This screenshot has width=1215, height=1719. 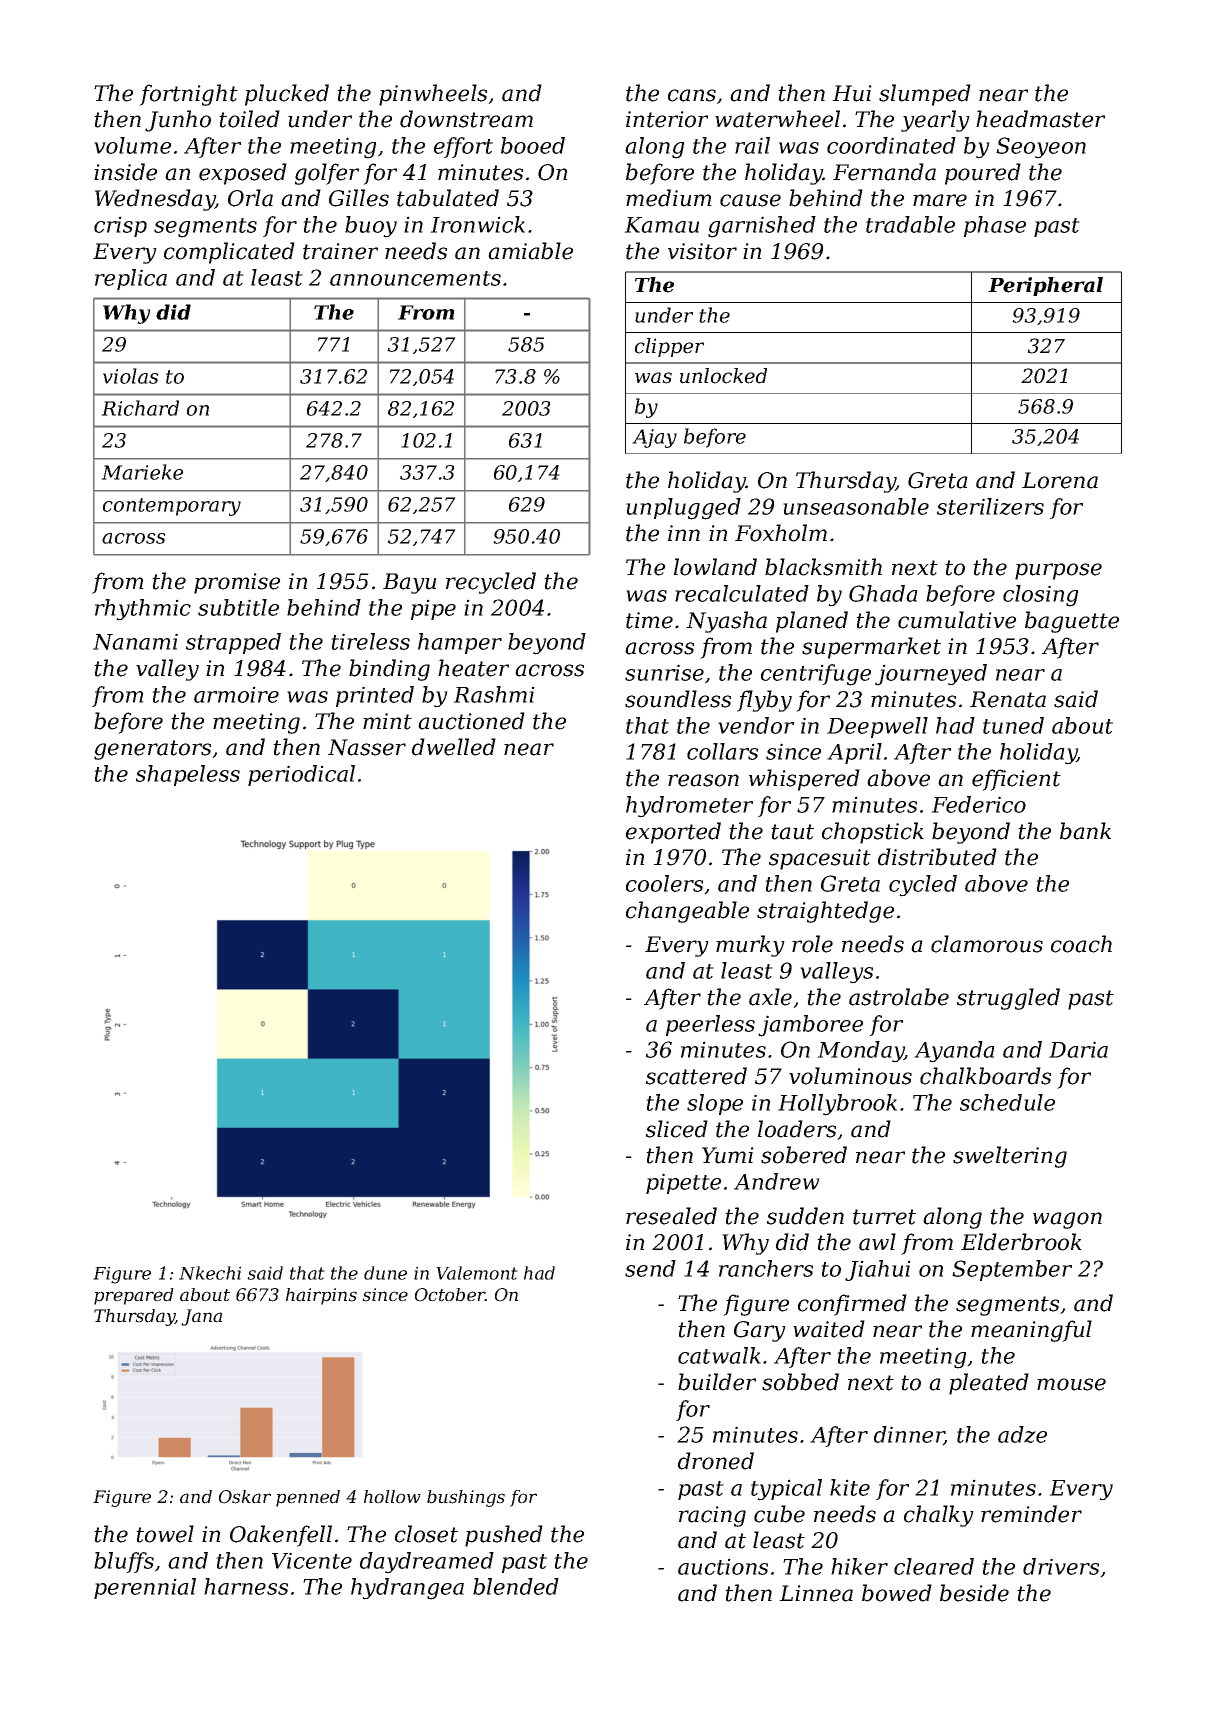 What do you see at coordinates (140, 408) in the screenshot?
I see `Richard` at bounding box center [140, 408].
